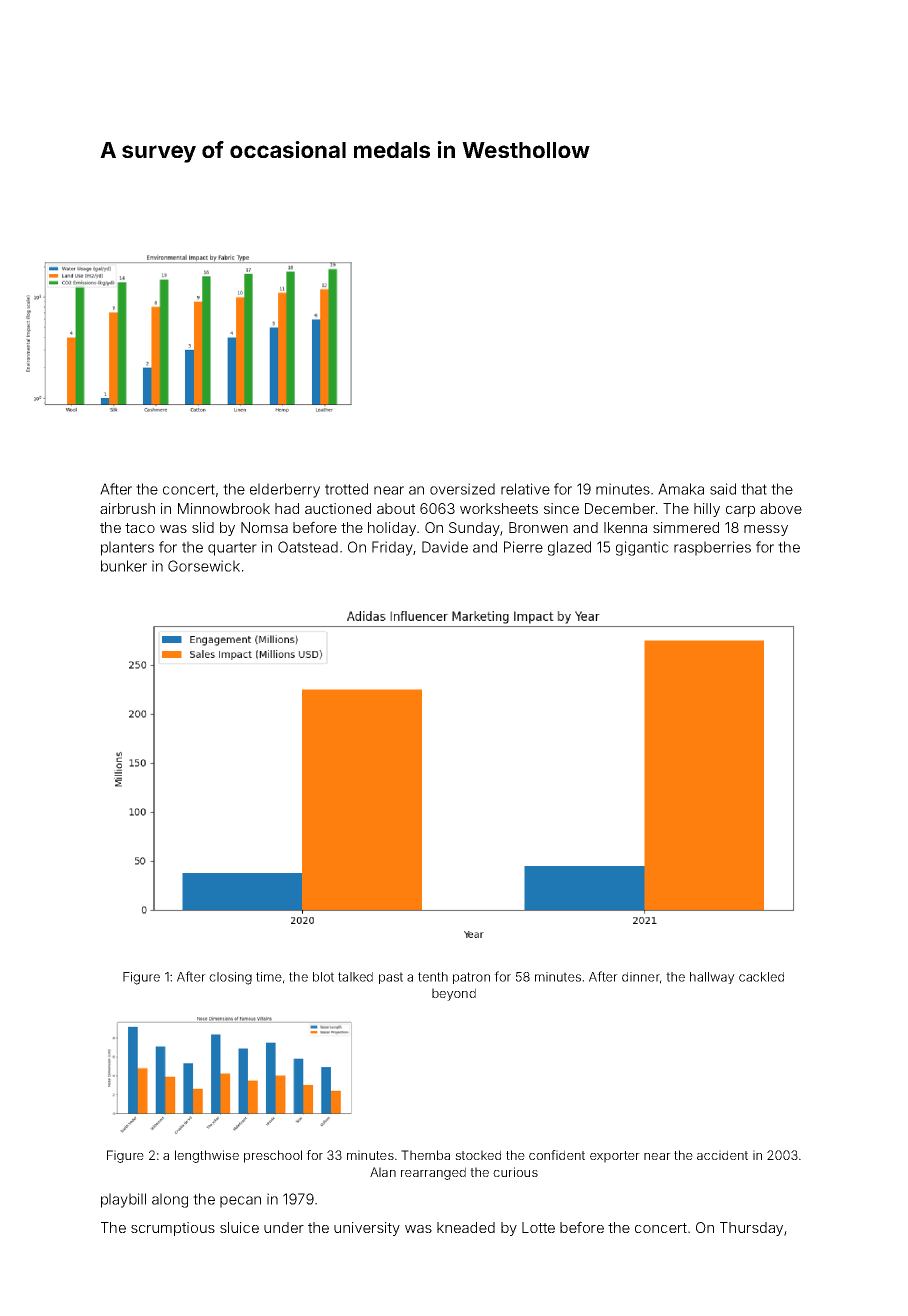 The width and height of the image is (908, 1316). I want to click on hallway, so click(712, 978).
